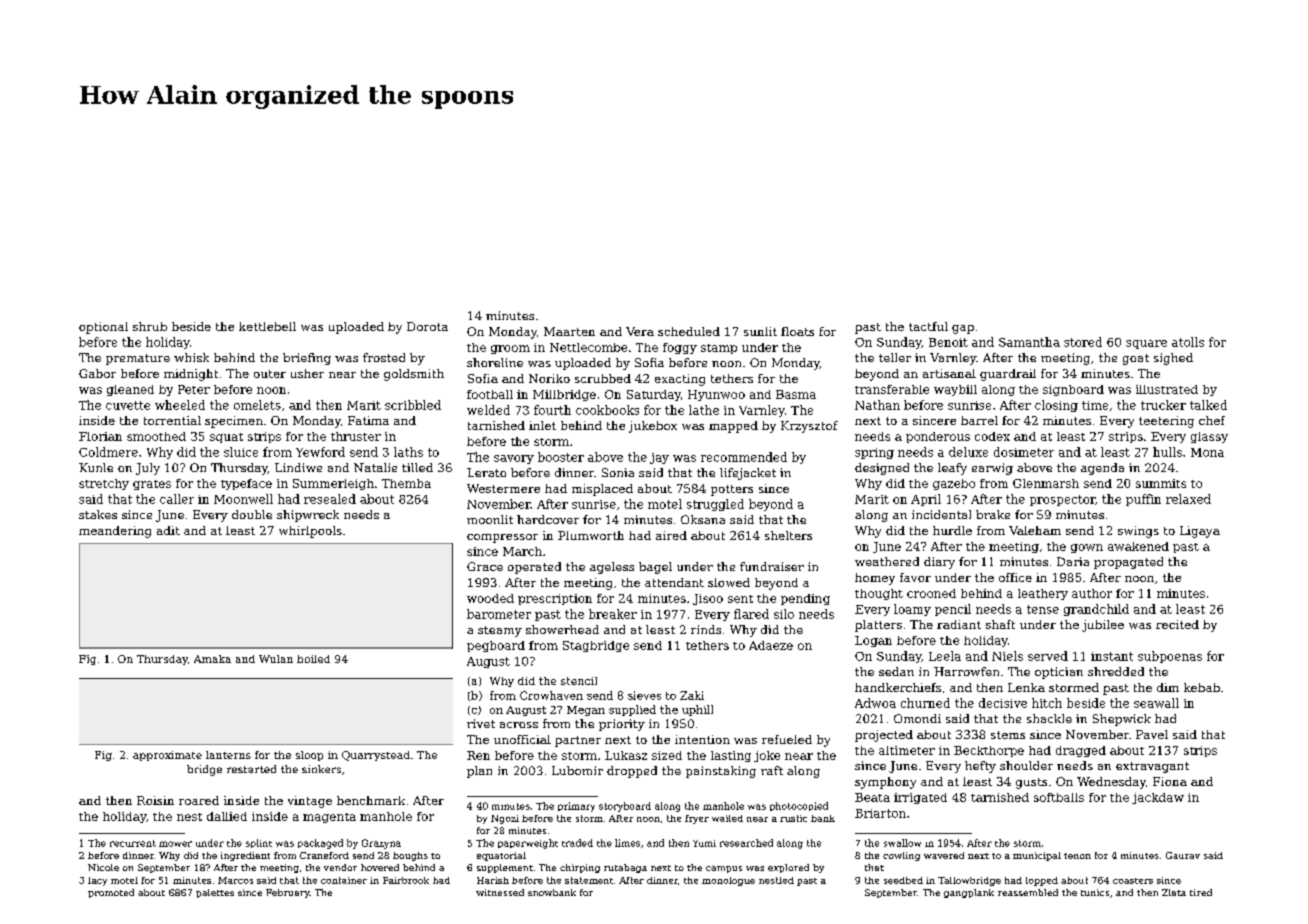 This screenshot has height=924, width=1308. Describe the element at coordinates (627, 843) in the screenshot. I see `limes` at that location.
